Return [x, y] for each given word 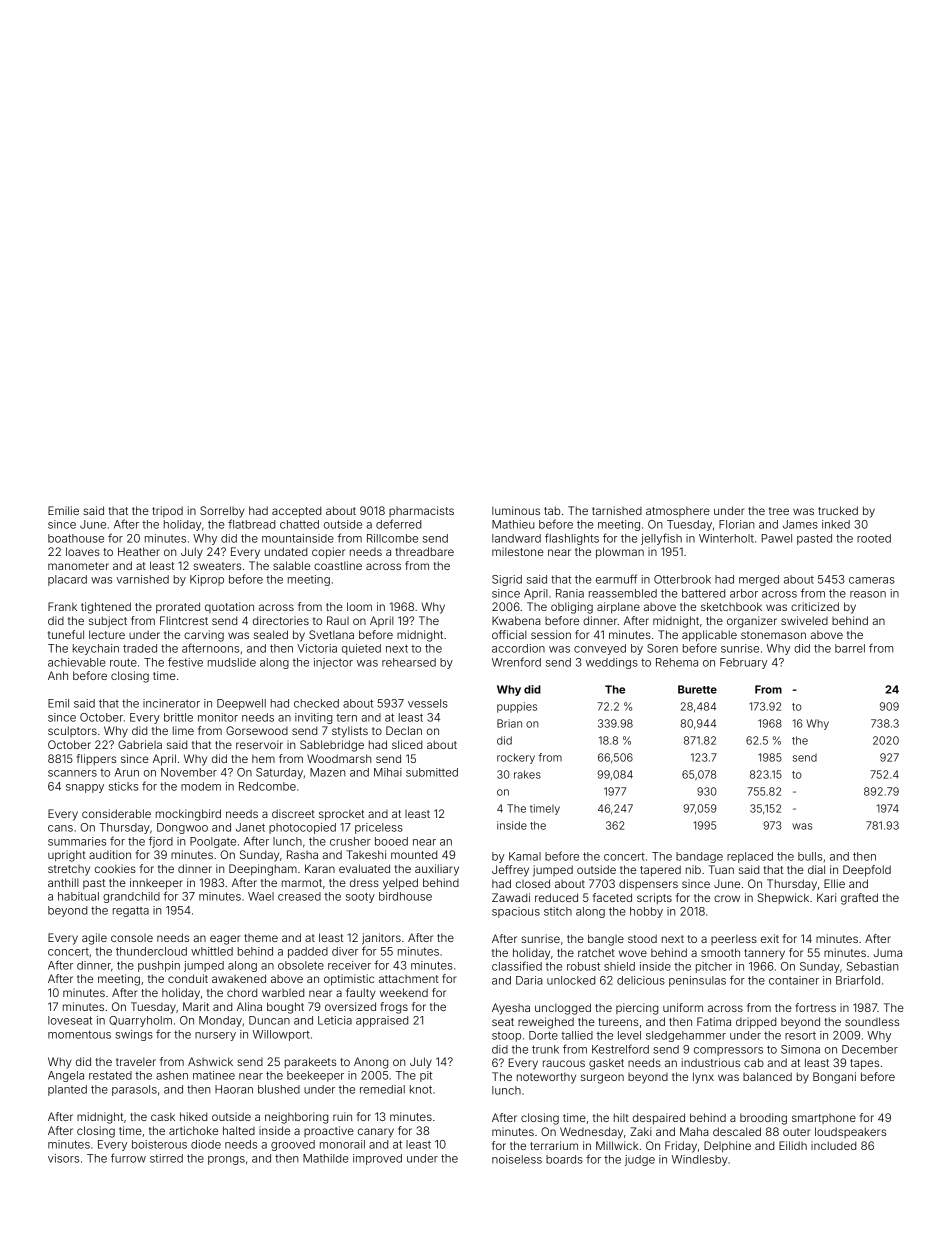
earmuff [616, 579]
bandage [699, 857]
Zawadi [511, 897]
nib [693, 869]
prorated [178, 608]
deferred [398, 524]
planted [67, 1090]
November [189, 772]
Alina [249, 1006]
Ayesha [511, 1009]
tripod [167, 511]
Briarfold [858, 980]
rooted [874, 538]
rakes [527, 774]
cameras [872, 580]
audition [110, 854]
